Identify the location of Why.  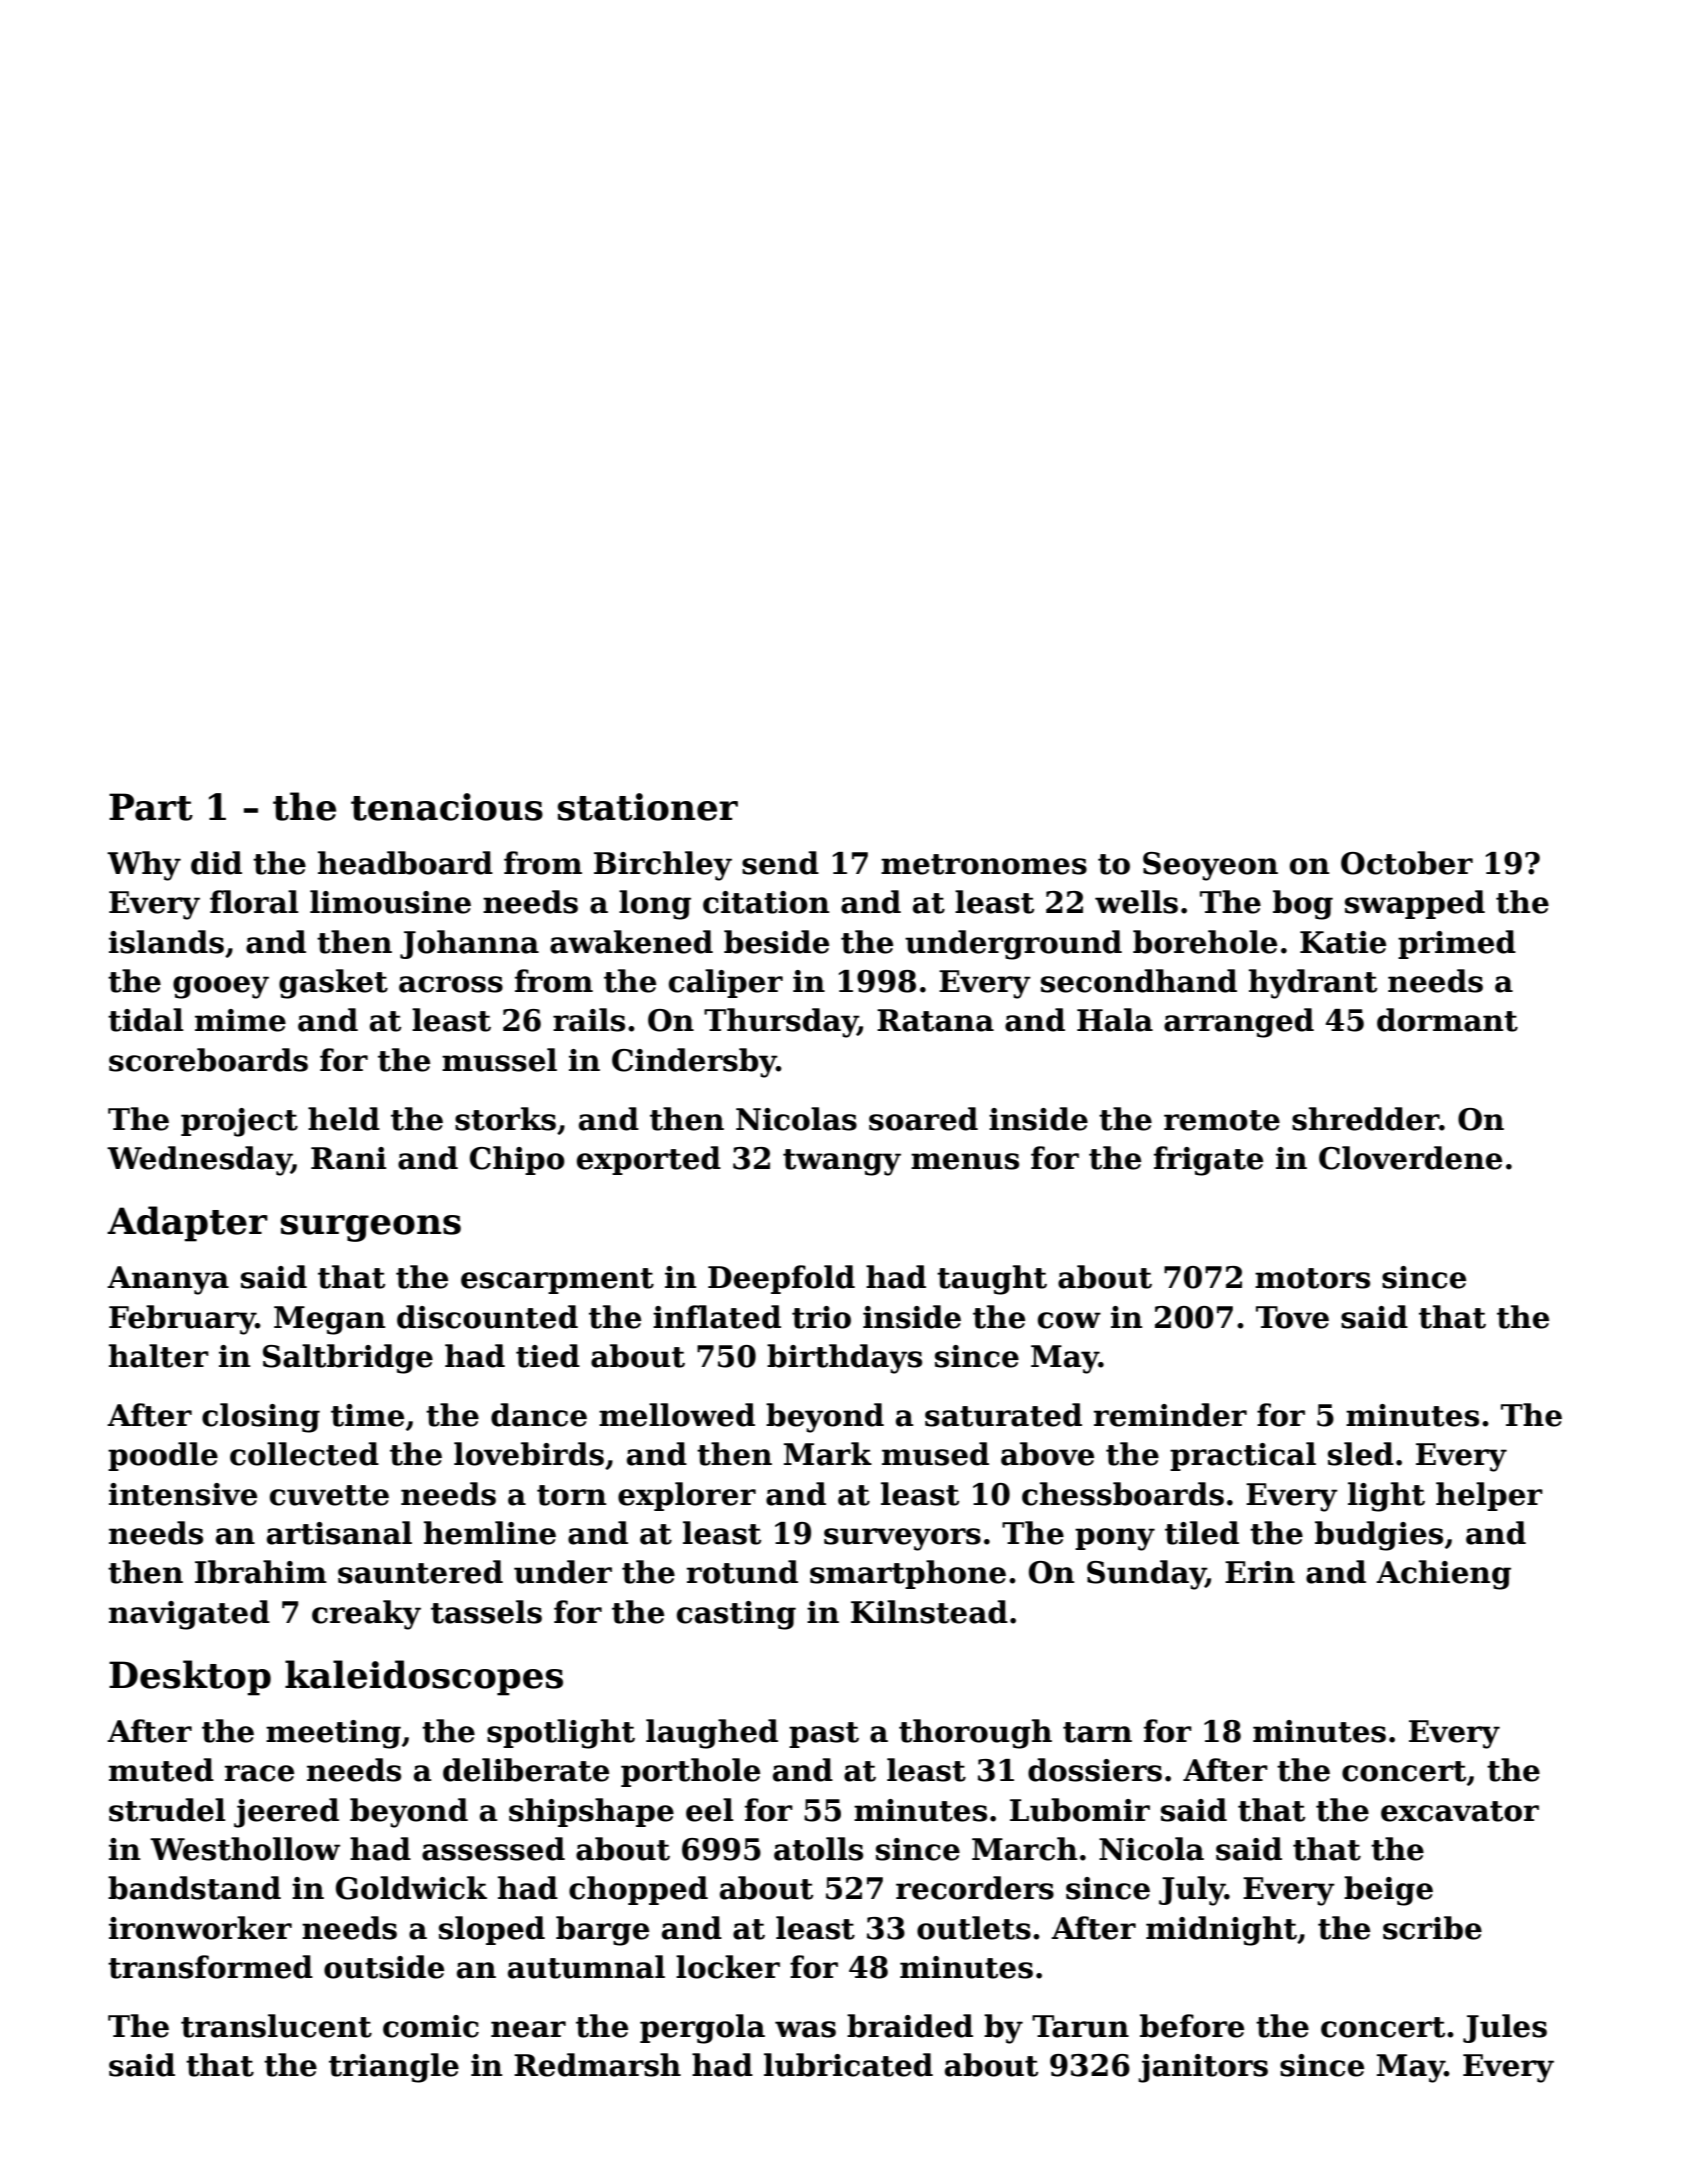
(144, 866).
